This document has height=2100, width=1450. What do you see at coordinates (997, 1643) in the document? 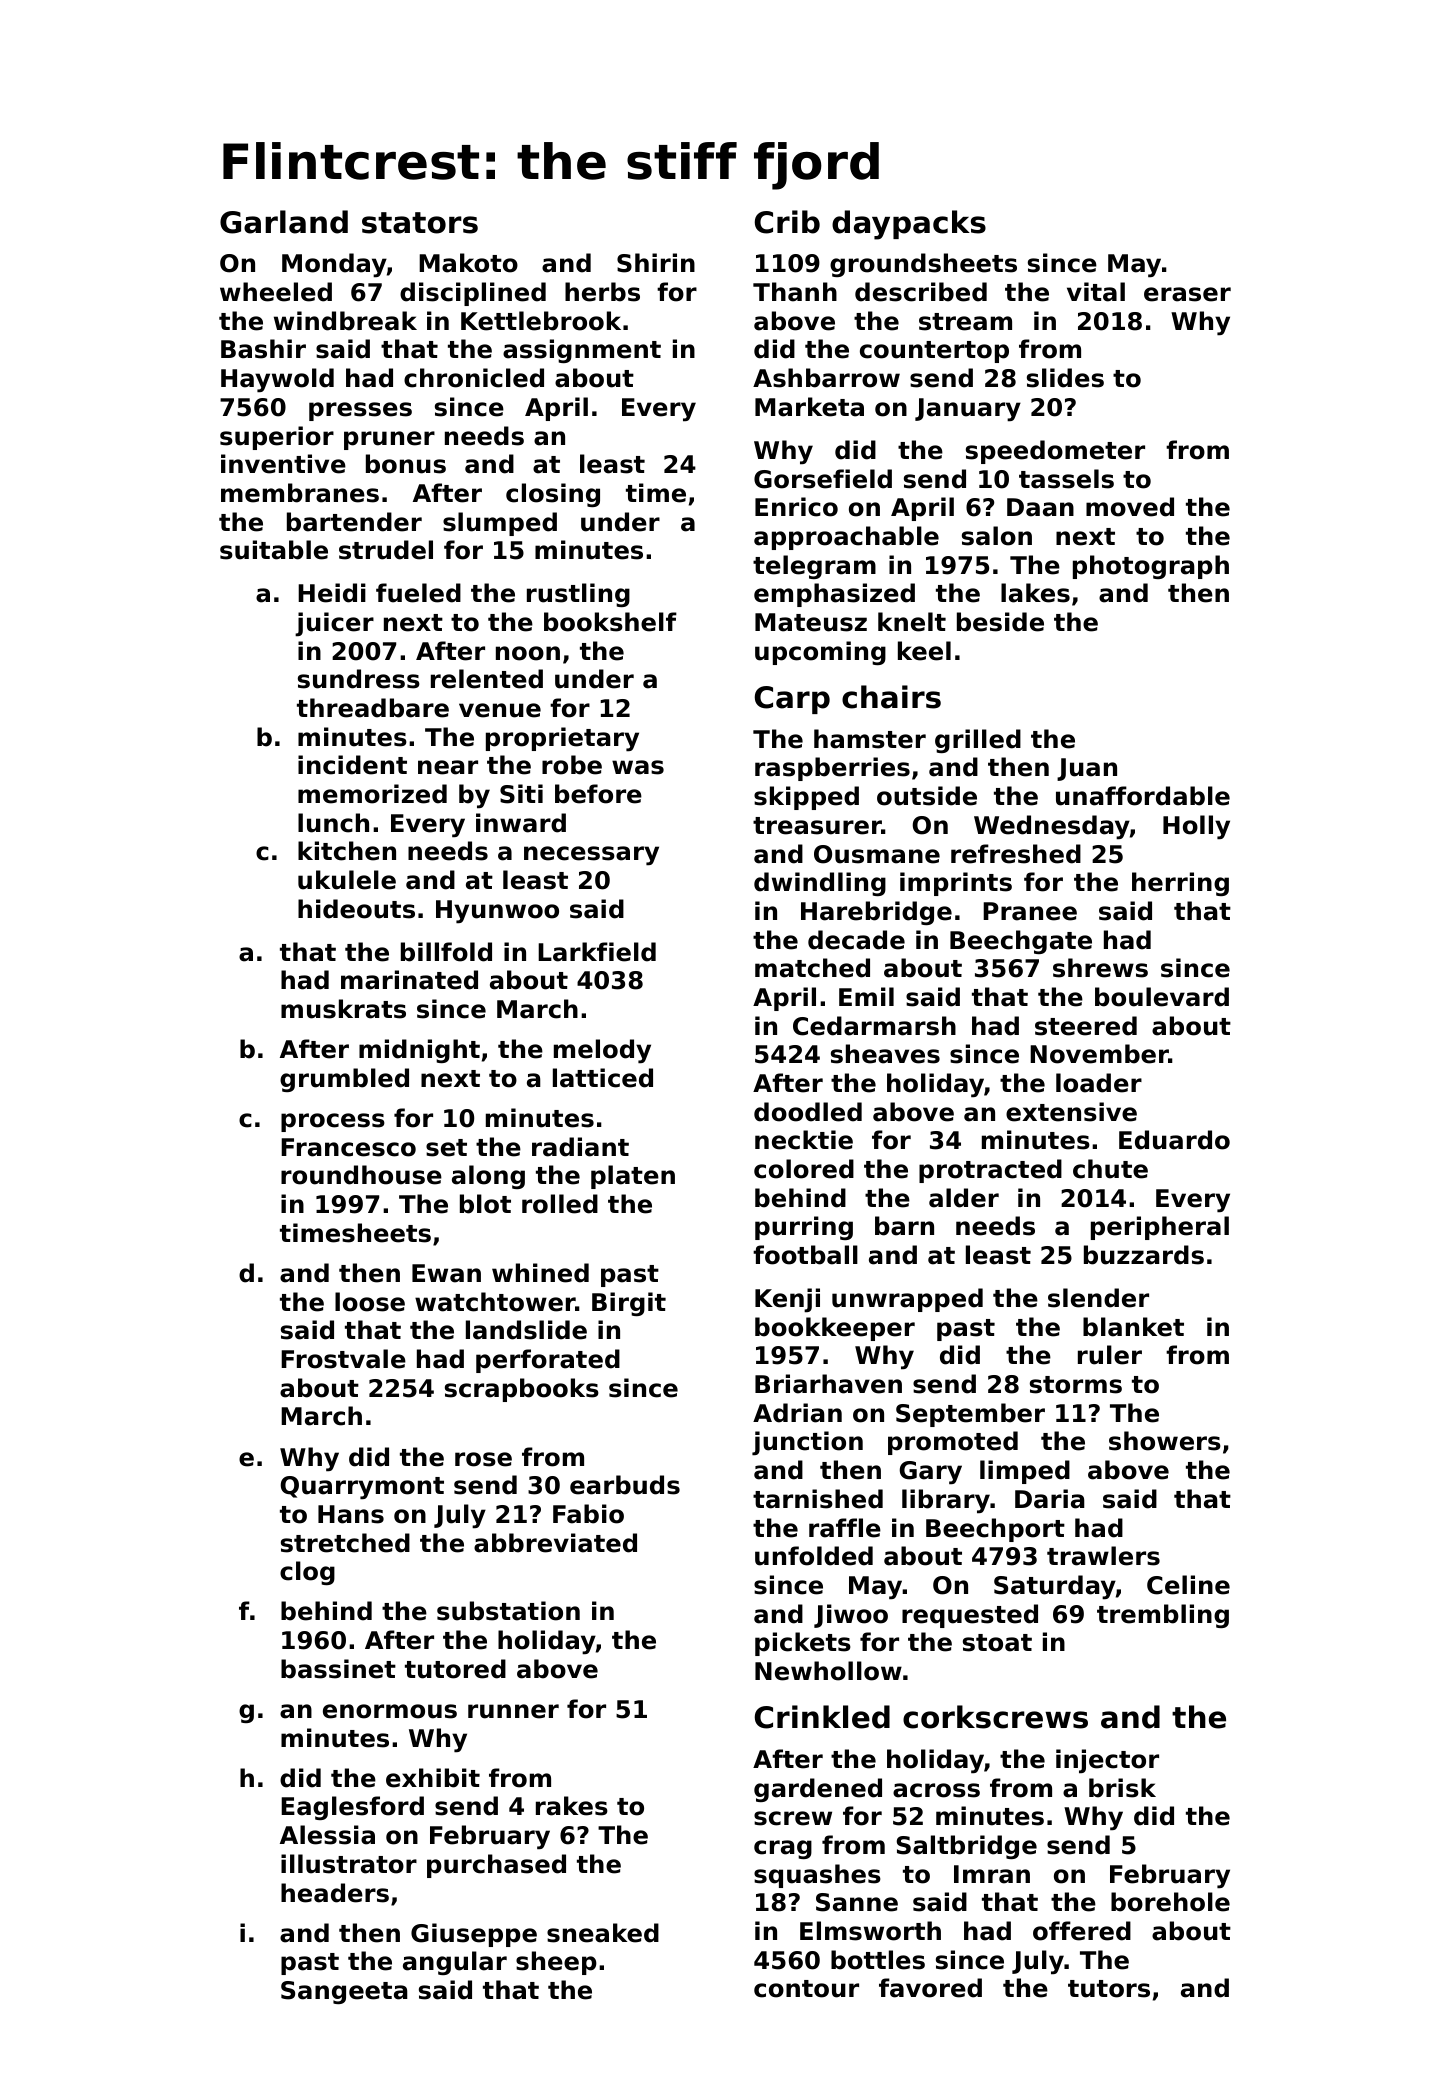
I see `stoat` at bounding box center [997, 1643].
